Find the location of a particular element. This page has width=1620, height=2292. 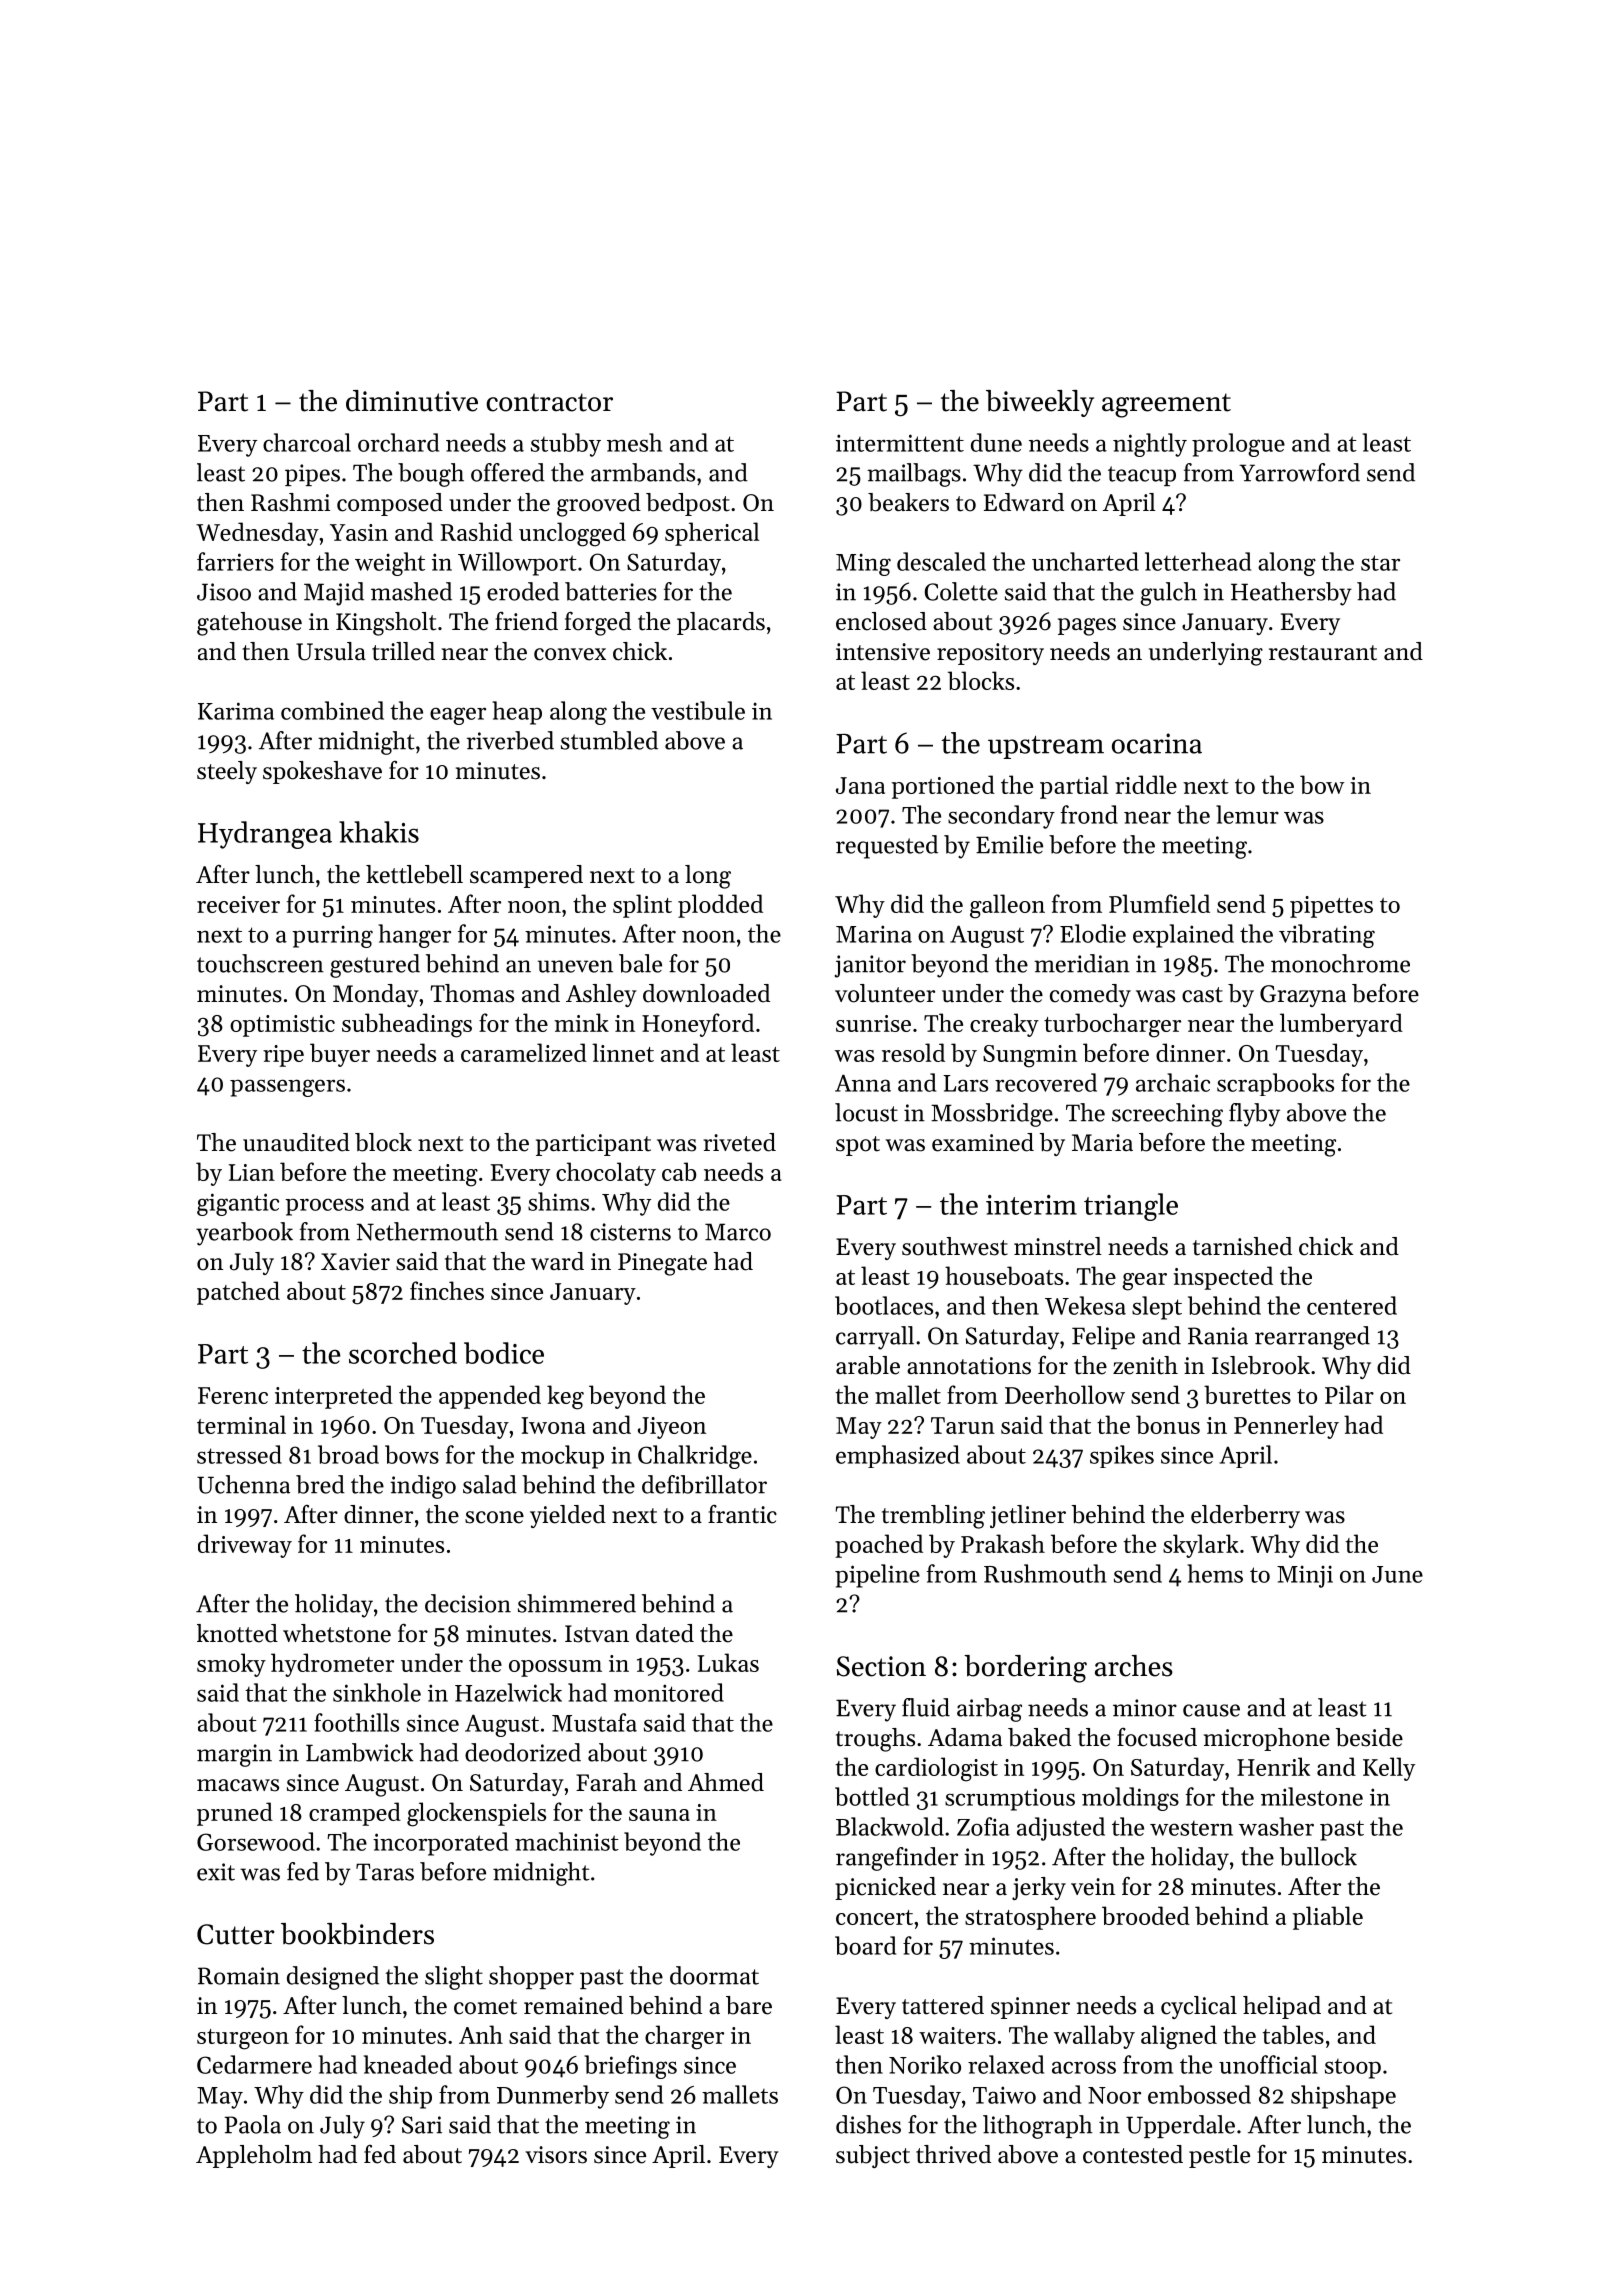

contractor is located at coordinates (549, 402).
